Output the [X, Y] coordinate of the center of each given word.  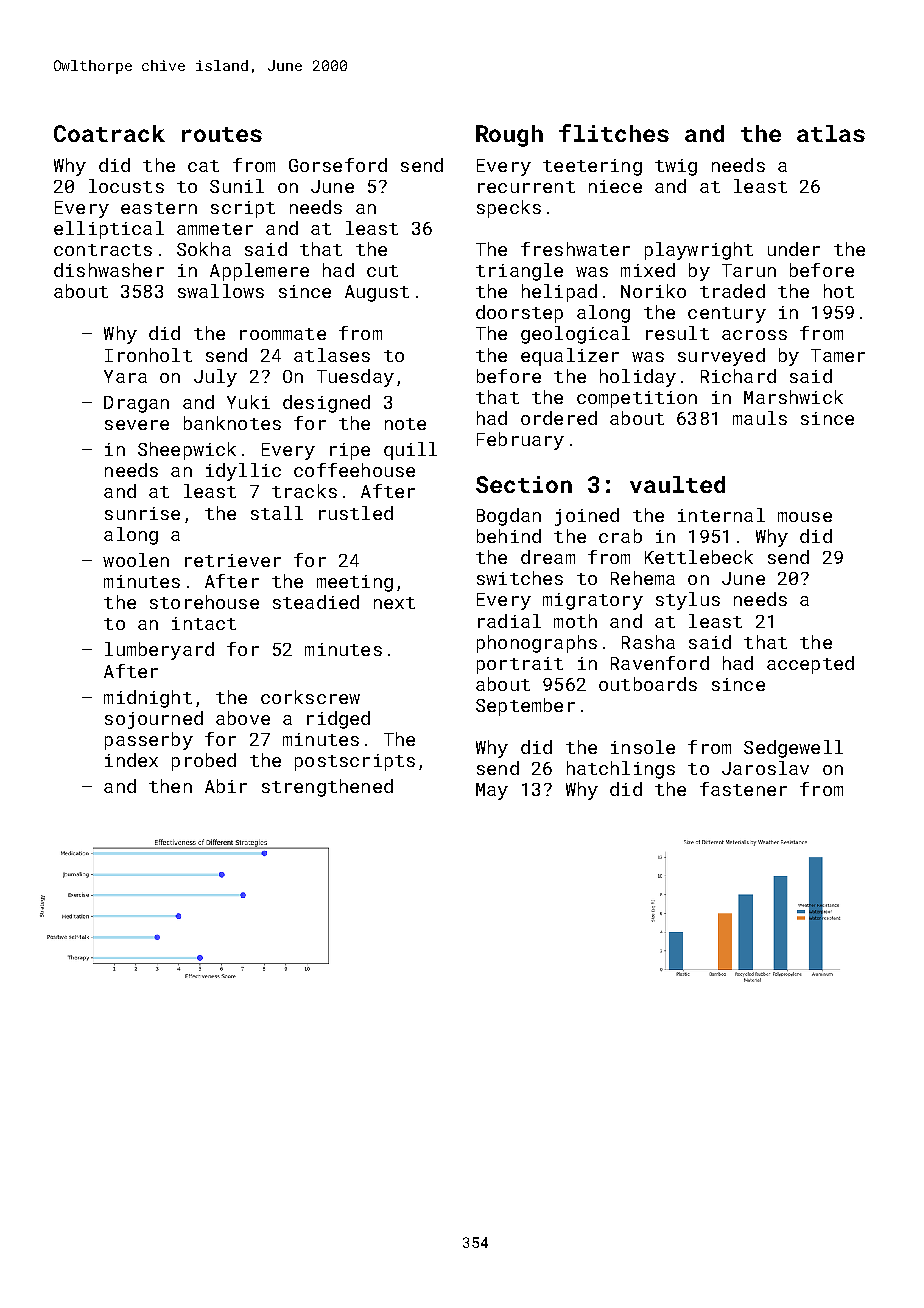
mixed [648, 270]
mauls [760, 418]
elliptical [109, 230]
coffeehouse [354, 470]
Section [524, 484]
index [131, 760]
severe [137, 425]
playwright [699, 251]
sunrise [142, 513]
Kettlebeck [699, 557]
